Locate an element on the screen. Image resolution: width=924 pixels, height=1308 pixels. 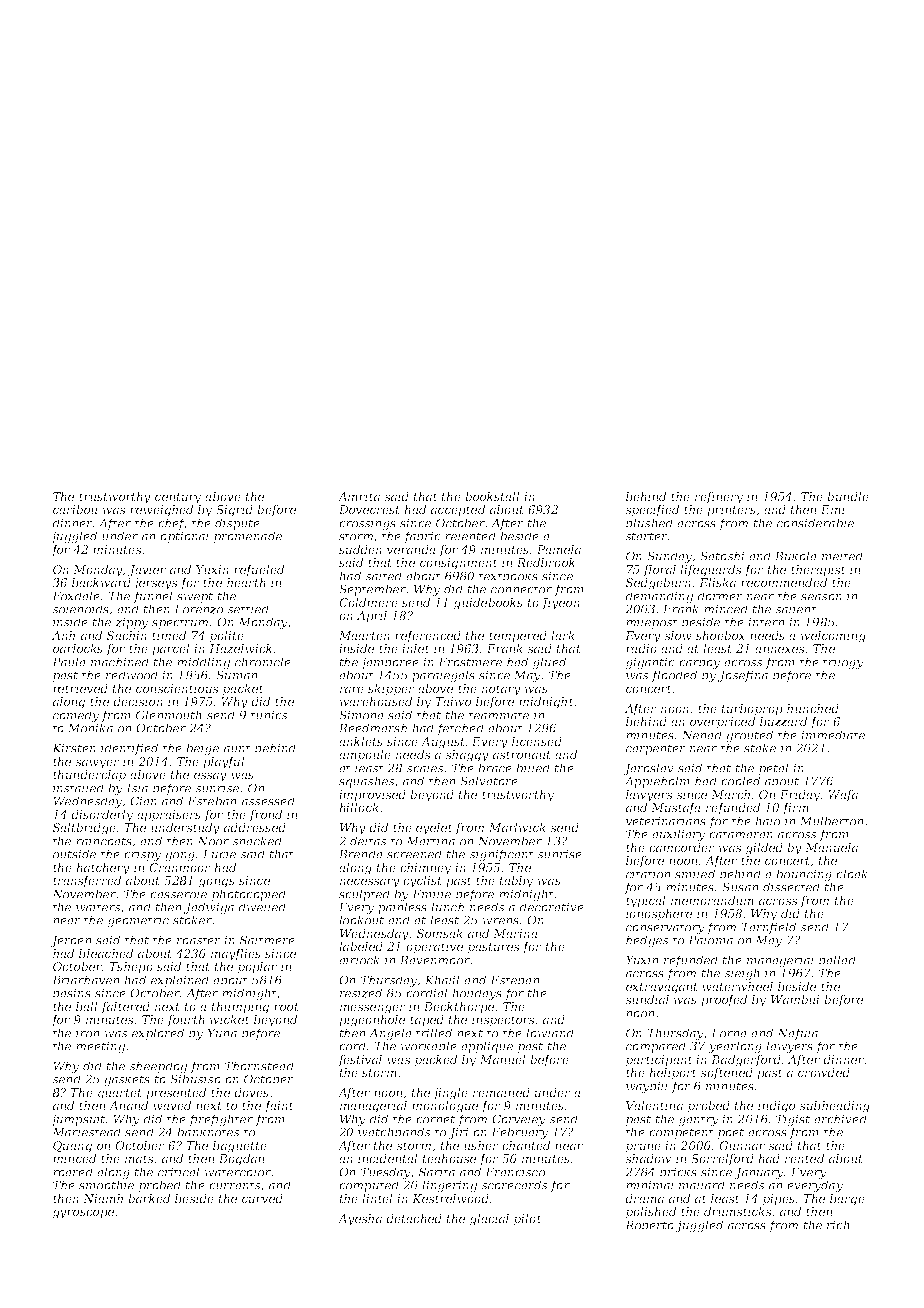
doves is located at coordinates (251, 1092).
